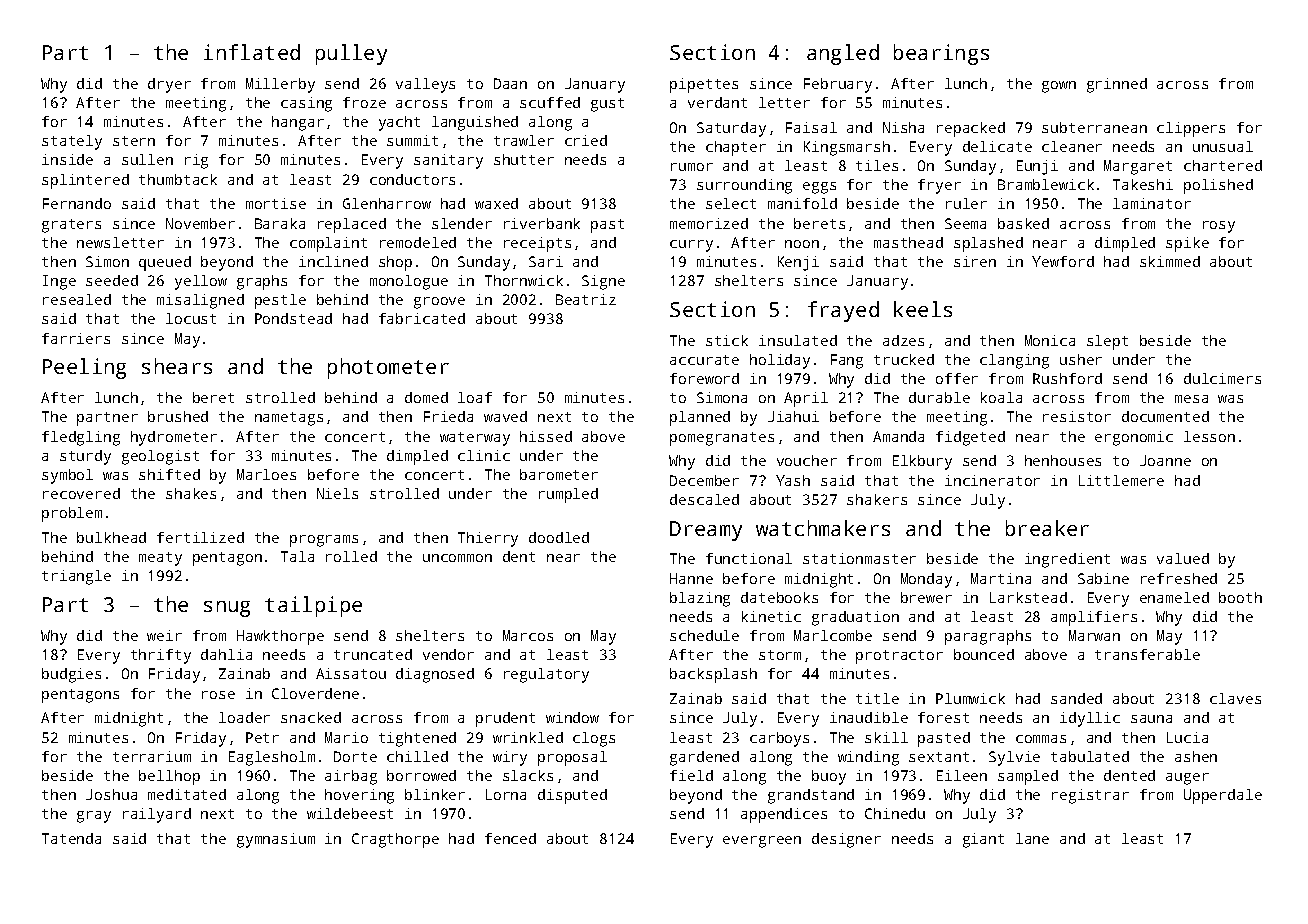  Describe the element at coordinates (409, 282) in the image. I see `monologue` at that location.
